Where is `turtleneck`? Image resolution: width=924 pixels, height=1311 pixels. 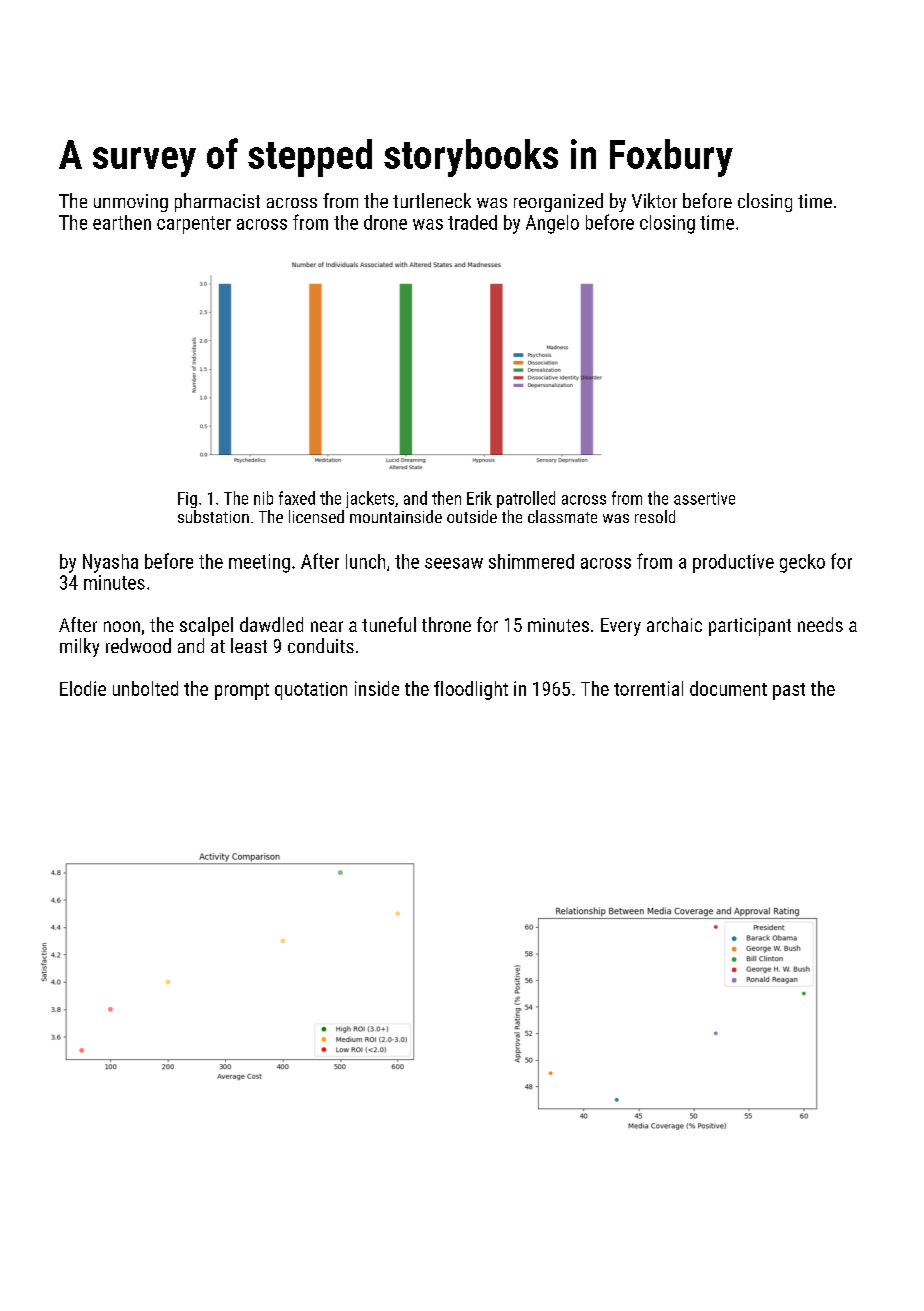 turtleneck is located at coordinates (432, 200).
